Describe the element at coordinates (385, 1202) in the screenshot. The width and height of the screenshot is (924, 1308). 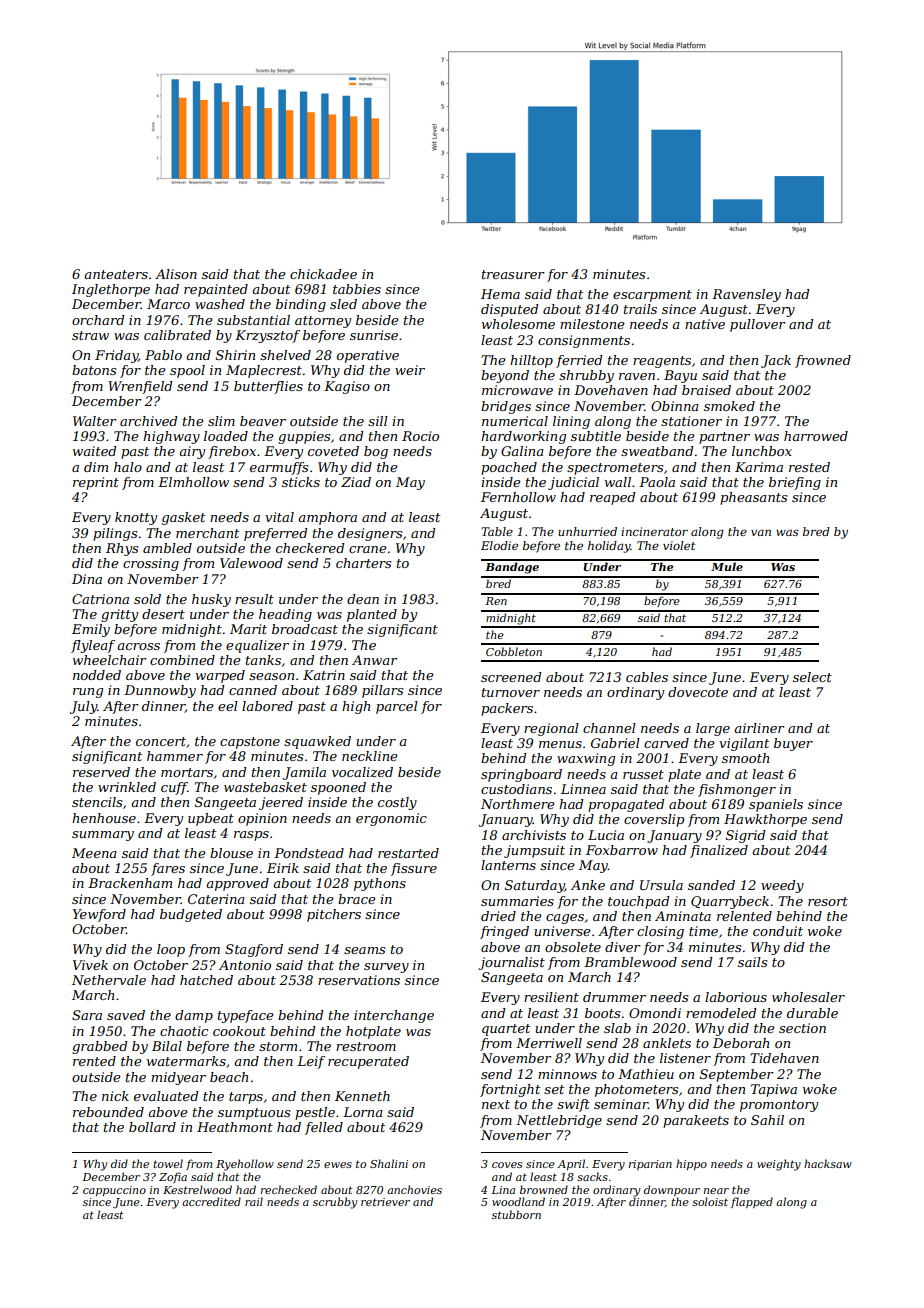
I see `retriever` at that location.
